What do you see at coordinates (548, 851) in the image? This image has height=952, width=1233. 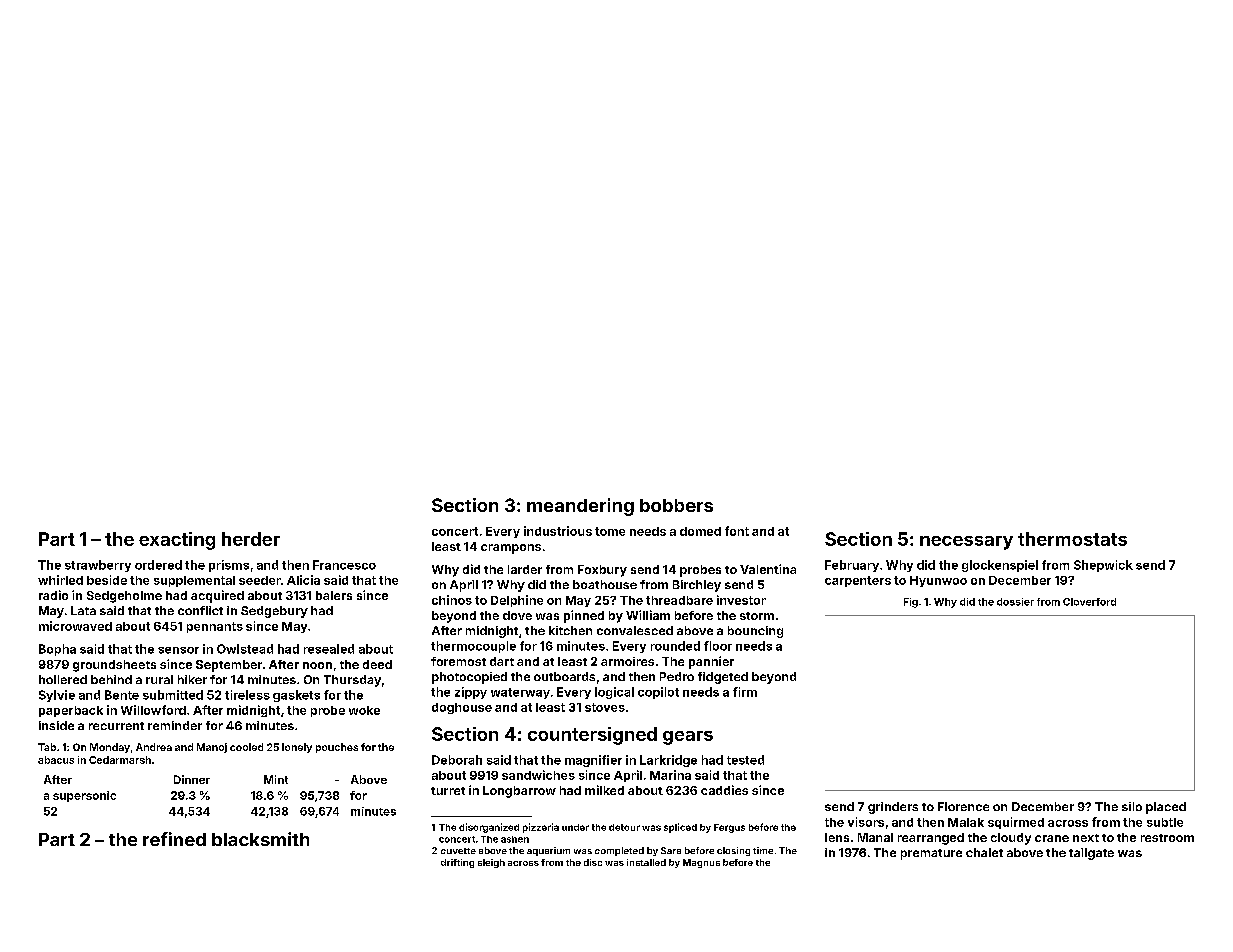 I see `aquarium` at bounding box center [548, 851].
